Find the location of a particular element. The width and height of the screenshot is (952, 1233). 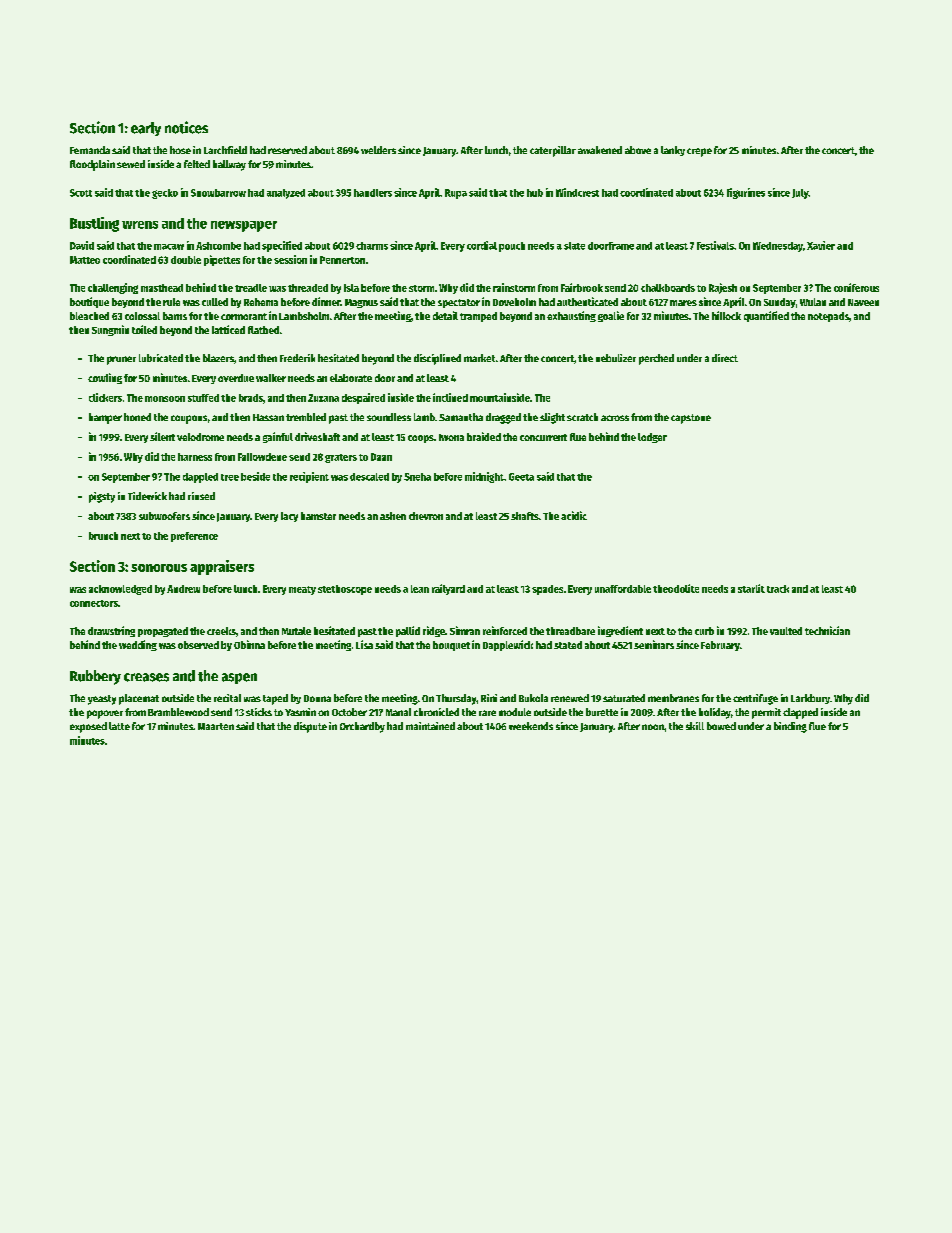

acknowledged is located at coordinates (120, 590).
